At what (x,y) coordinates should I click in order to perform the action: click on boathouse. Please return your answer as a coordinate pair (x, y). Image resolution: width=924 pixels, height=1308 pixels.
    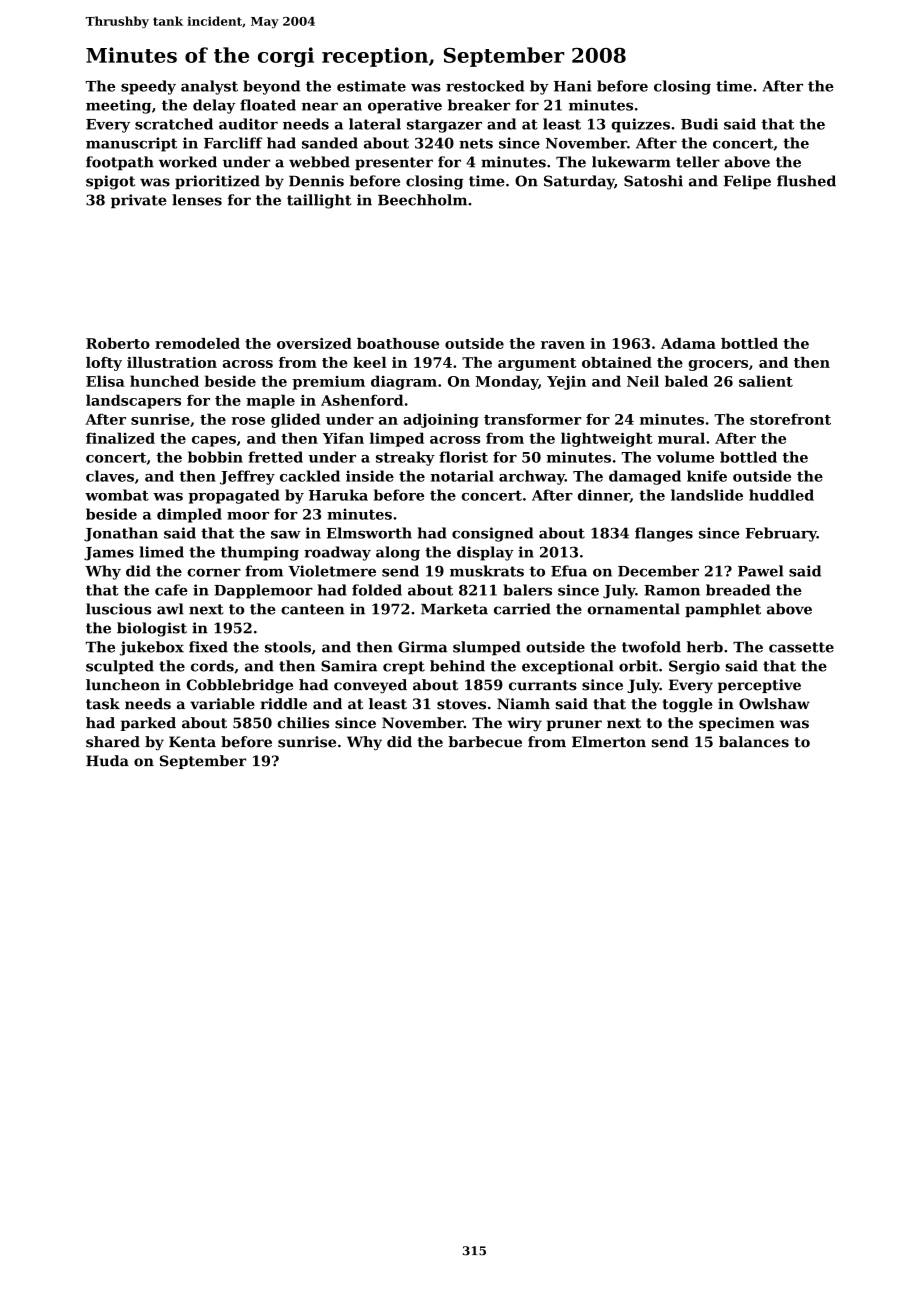
    Looking at the image, I should click on (398, 343).
